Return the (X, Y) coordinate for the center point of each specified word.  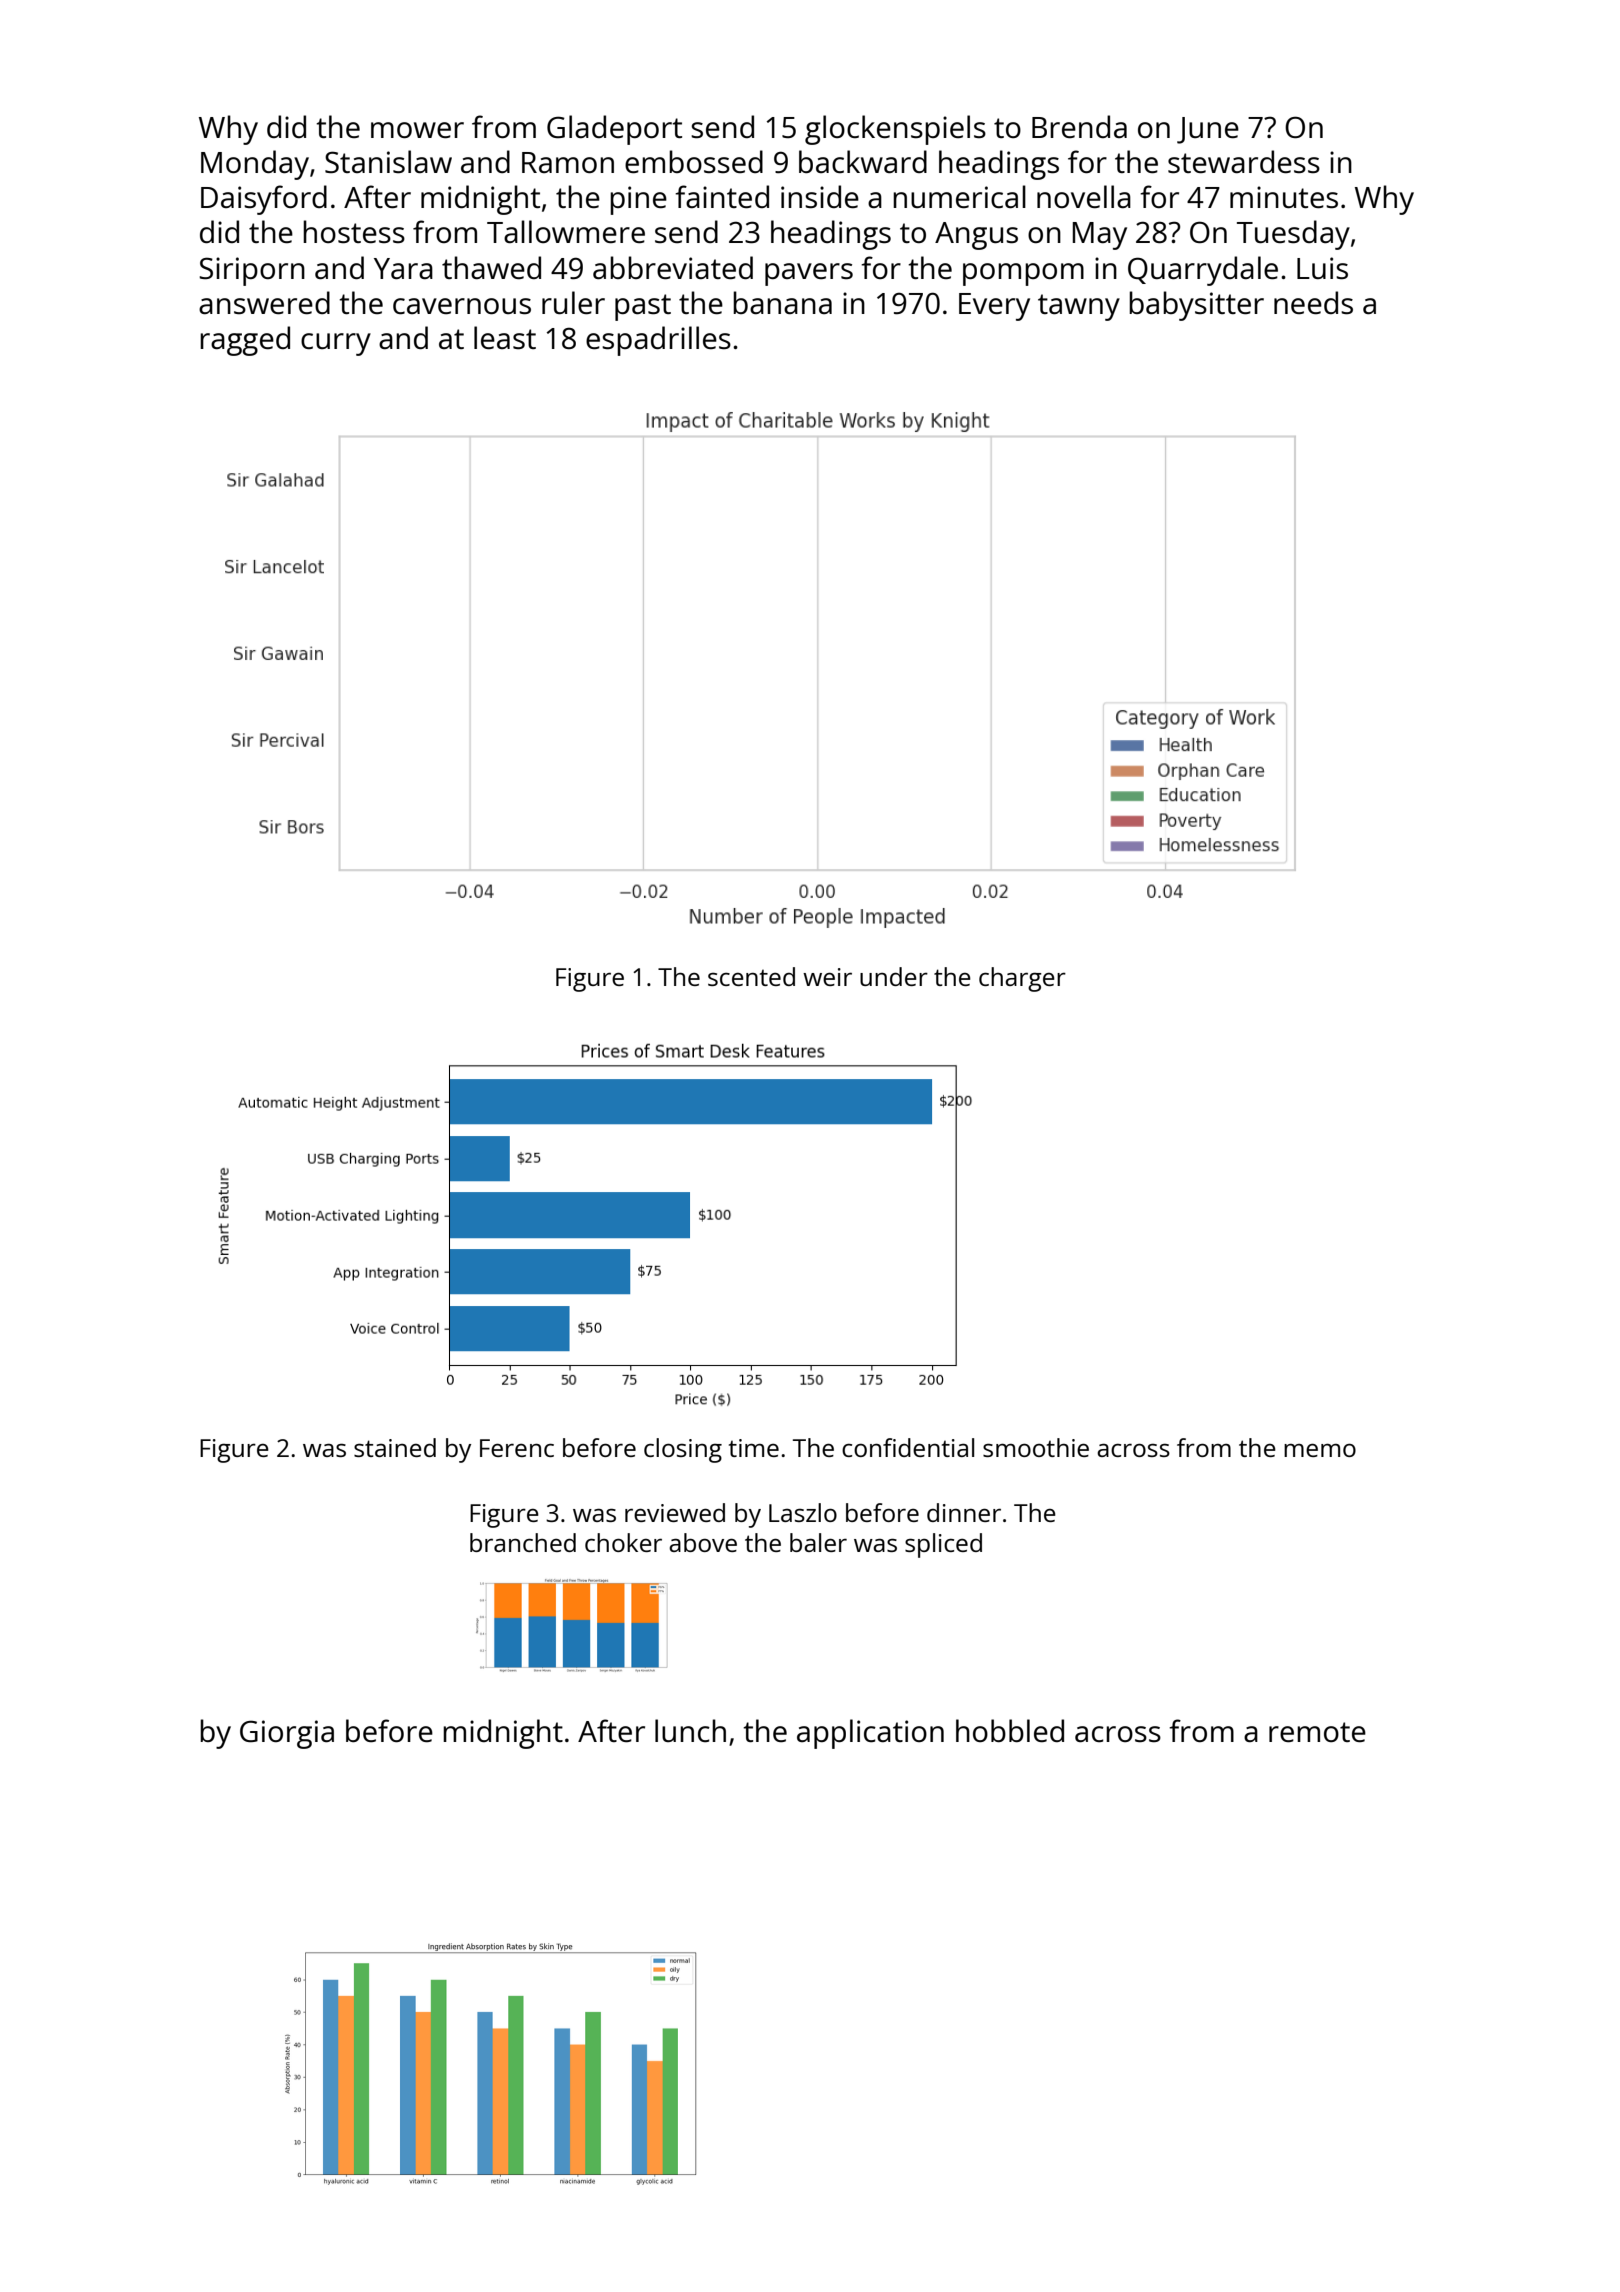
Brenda (1079, 126)
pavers (809, 274)
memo (1320, 1450)
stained (395, 1447)
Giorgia (287, 1734)
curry (336, 344)
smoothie (1036, 1447)
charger (1022, 979)
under (894, 976)
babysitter (1196, 306)
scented (751, 976)
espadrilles (658, 341)
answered (264, 303)
